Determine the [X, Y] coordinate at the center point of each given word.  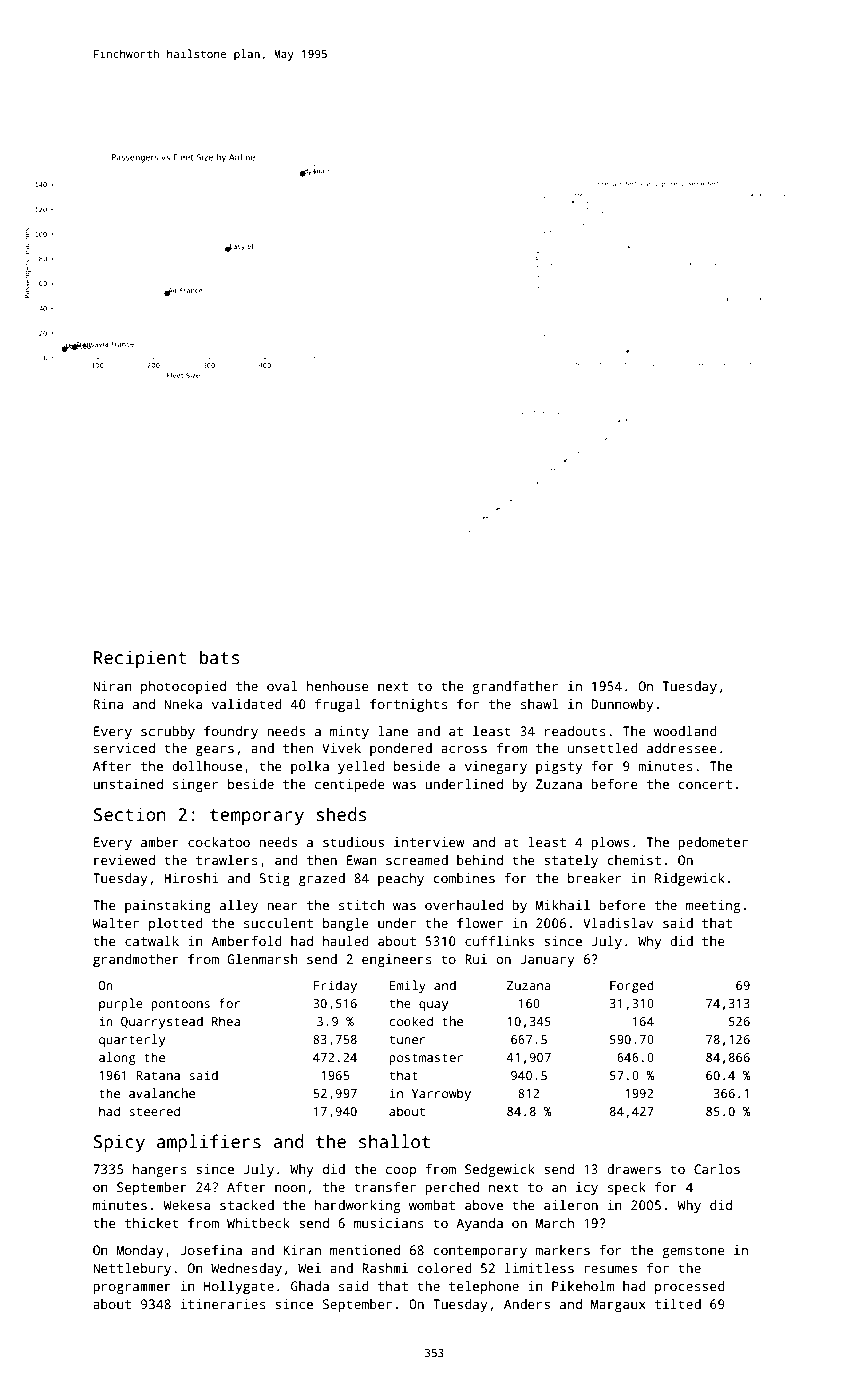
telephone [484, 1287]
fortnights [409, 705]
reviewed [124, 860]
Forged [632, 986]
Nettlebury [132, 1269]
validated [247, 704]
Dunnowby [622, 705]
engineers [397, 960]
